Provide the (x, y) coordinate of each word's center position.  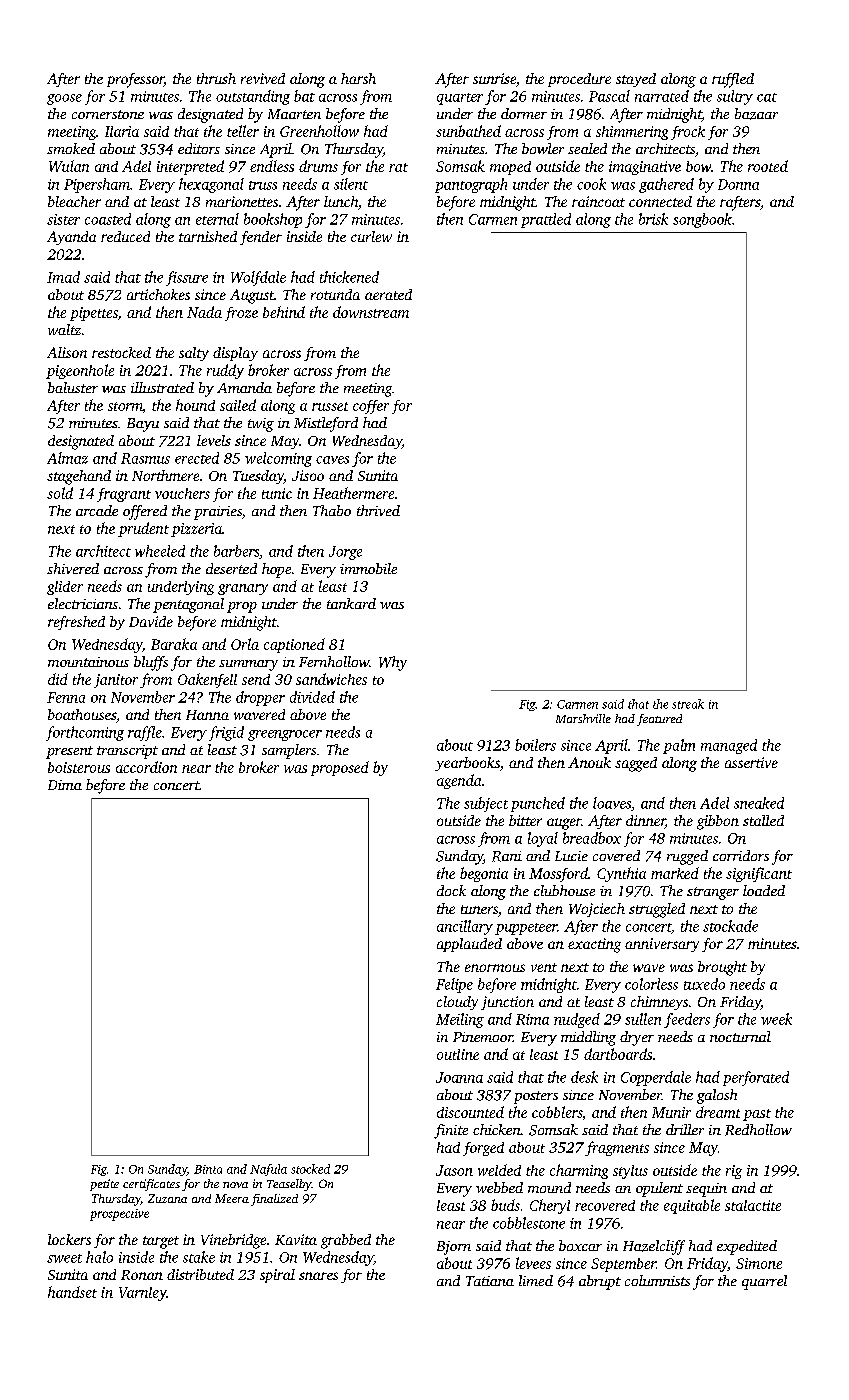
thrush (216, 78)
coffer (371, 407)
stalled (763, 820)
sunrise (494, 78)
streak (688, 704)
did (58, 679)
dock (451, 890)
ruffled (733, 80)
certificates (151, 1185)
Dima (65, 785)
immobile (368, 568)
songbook (702, 220)
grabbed (346, 1241)
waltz (64, 329)
